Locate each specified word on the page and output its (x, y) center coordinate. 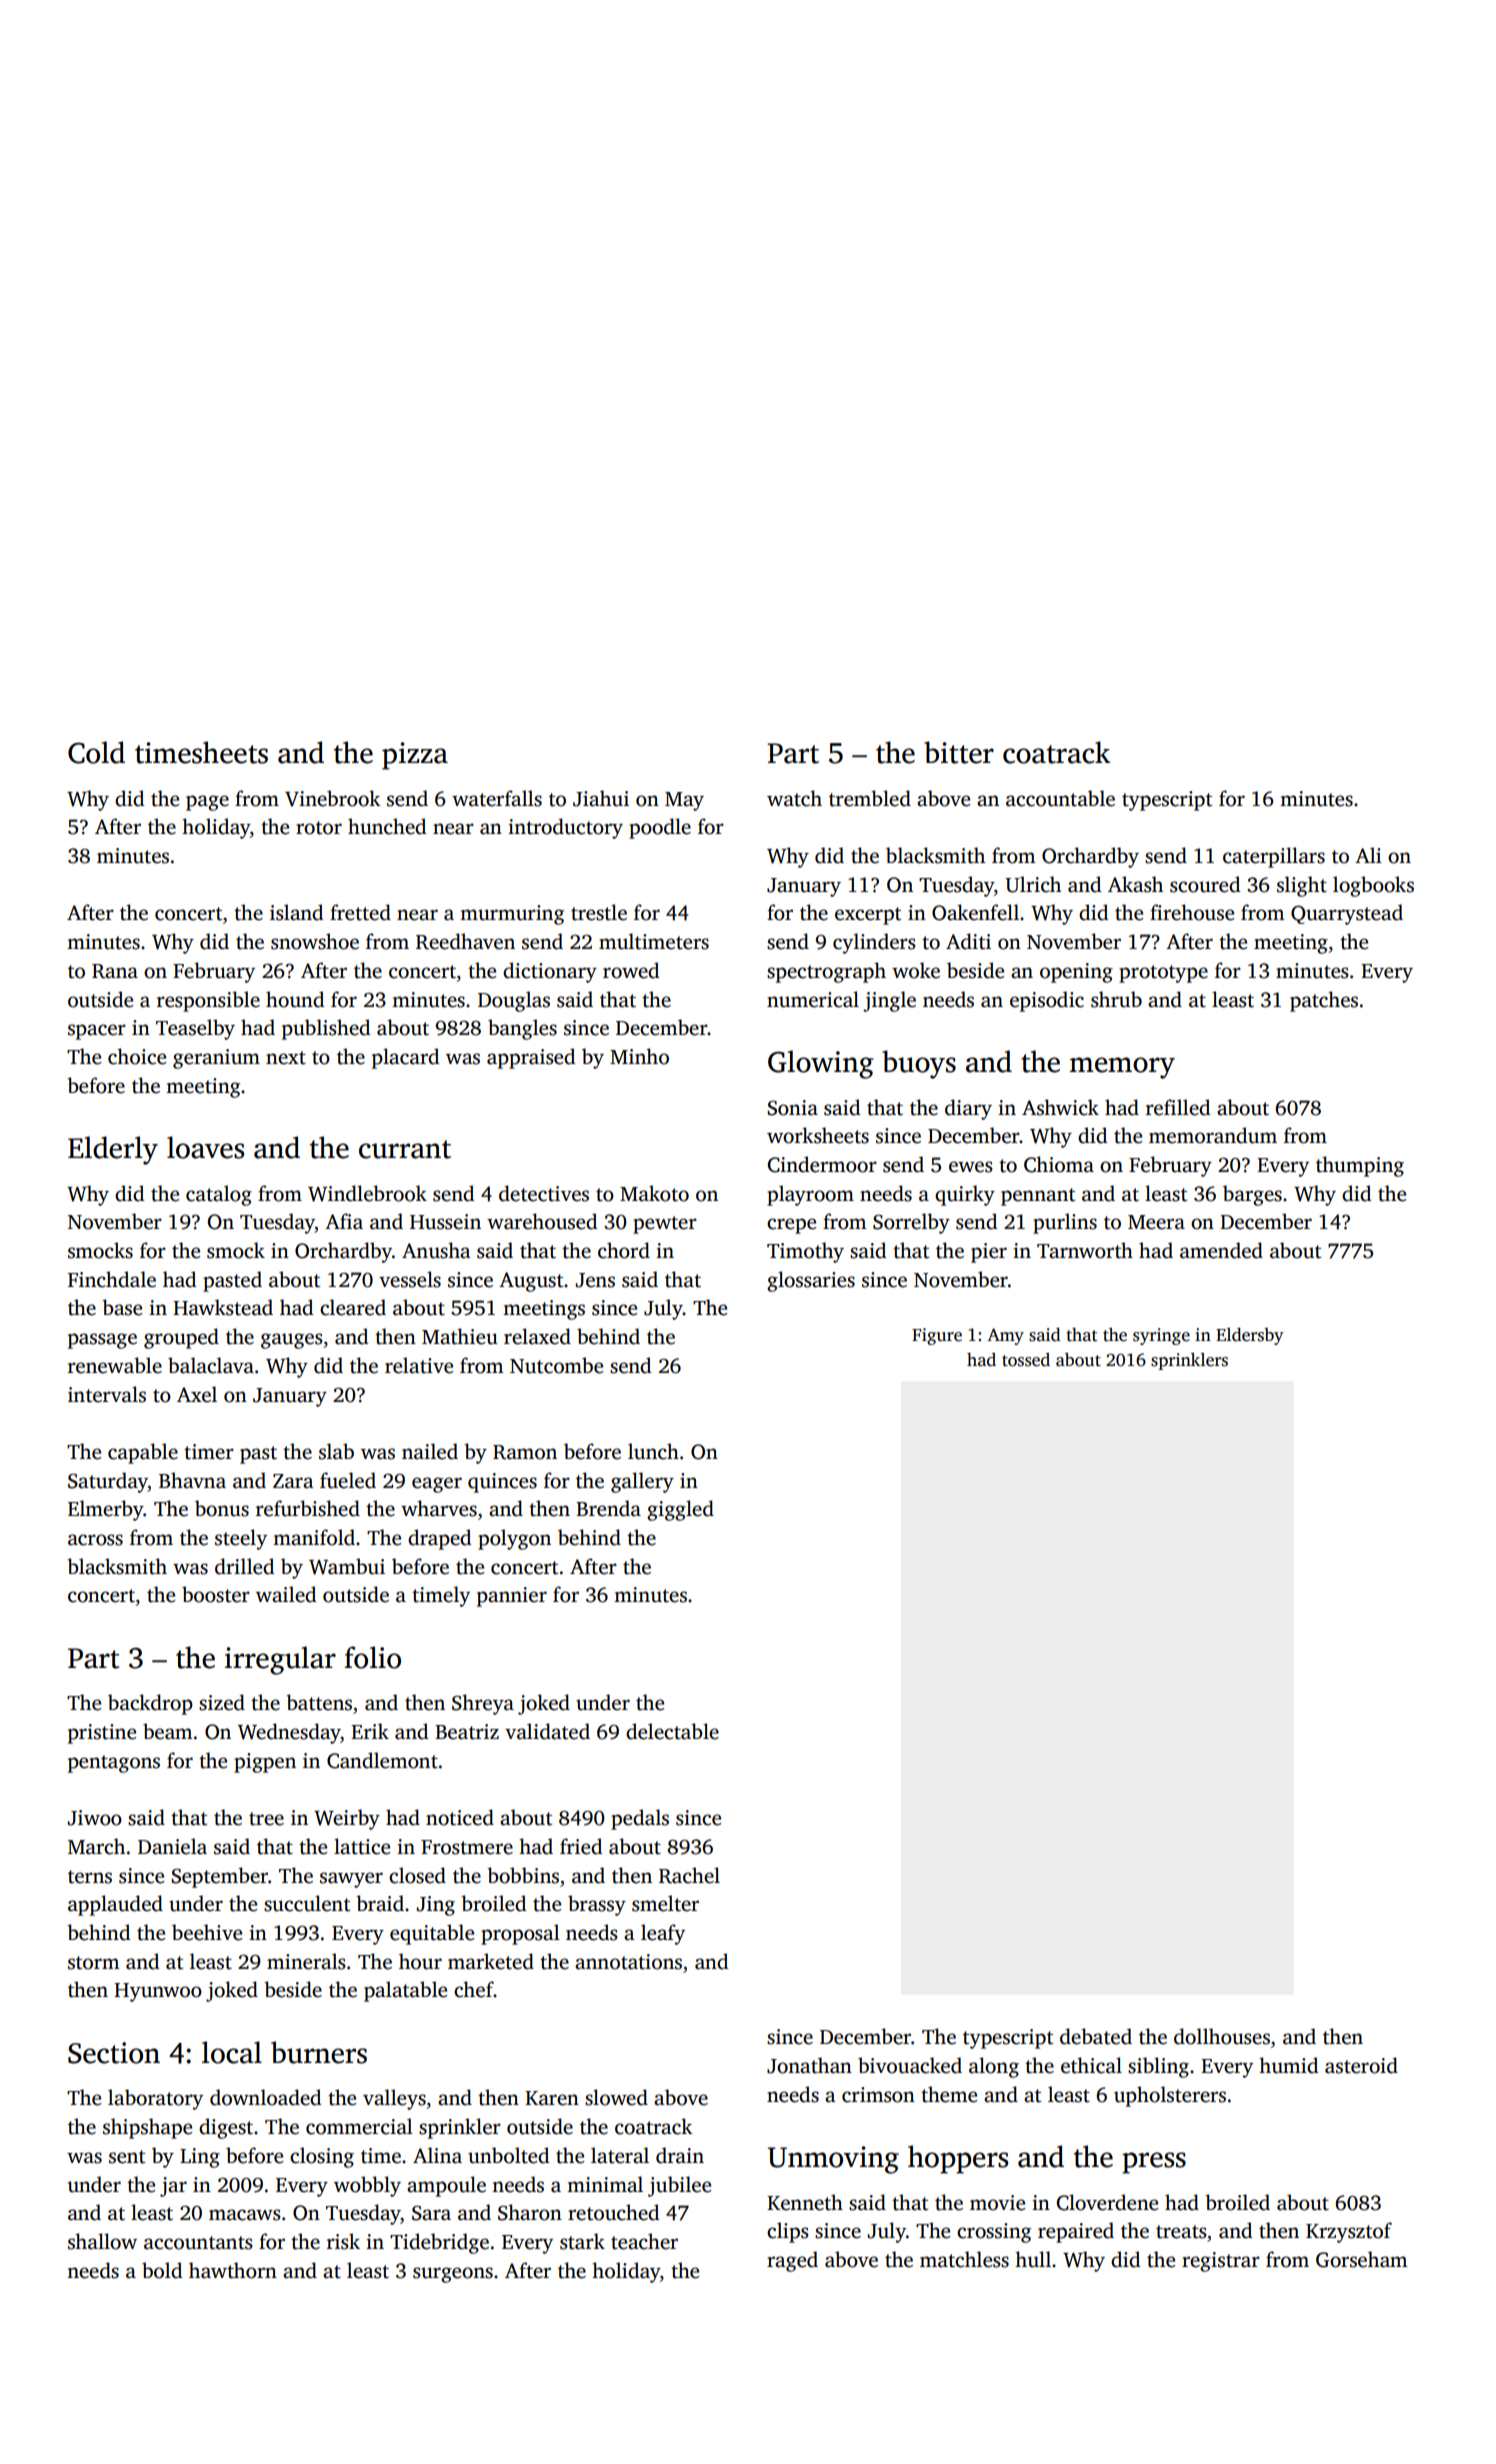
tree (266, 1819)
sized (222, 1702)
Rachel (689, 1875)
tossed (1026, 1360)
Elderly (113, 1150)
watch (794, 798)
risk (343, 2241)
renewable (115, 1365)
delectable (672, 1731)
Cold (96, 752)
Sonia (792, 1108)
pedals (640, 1819)
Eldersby (1249, 1336)
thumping (1360, 1166)
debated (1096, 2036)
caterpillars (1274, 857)
